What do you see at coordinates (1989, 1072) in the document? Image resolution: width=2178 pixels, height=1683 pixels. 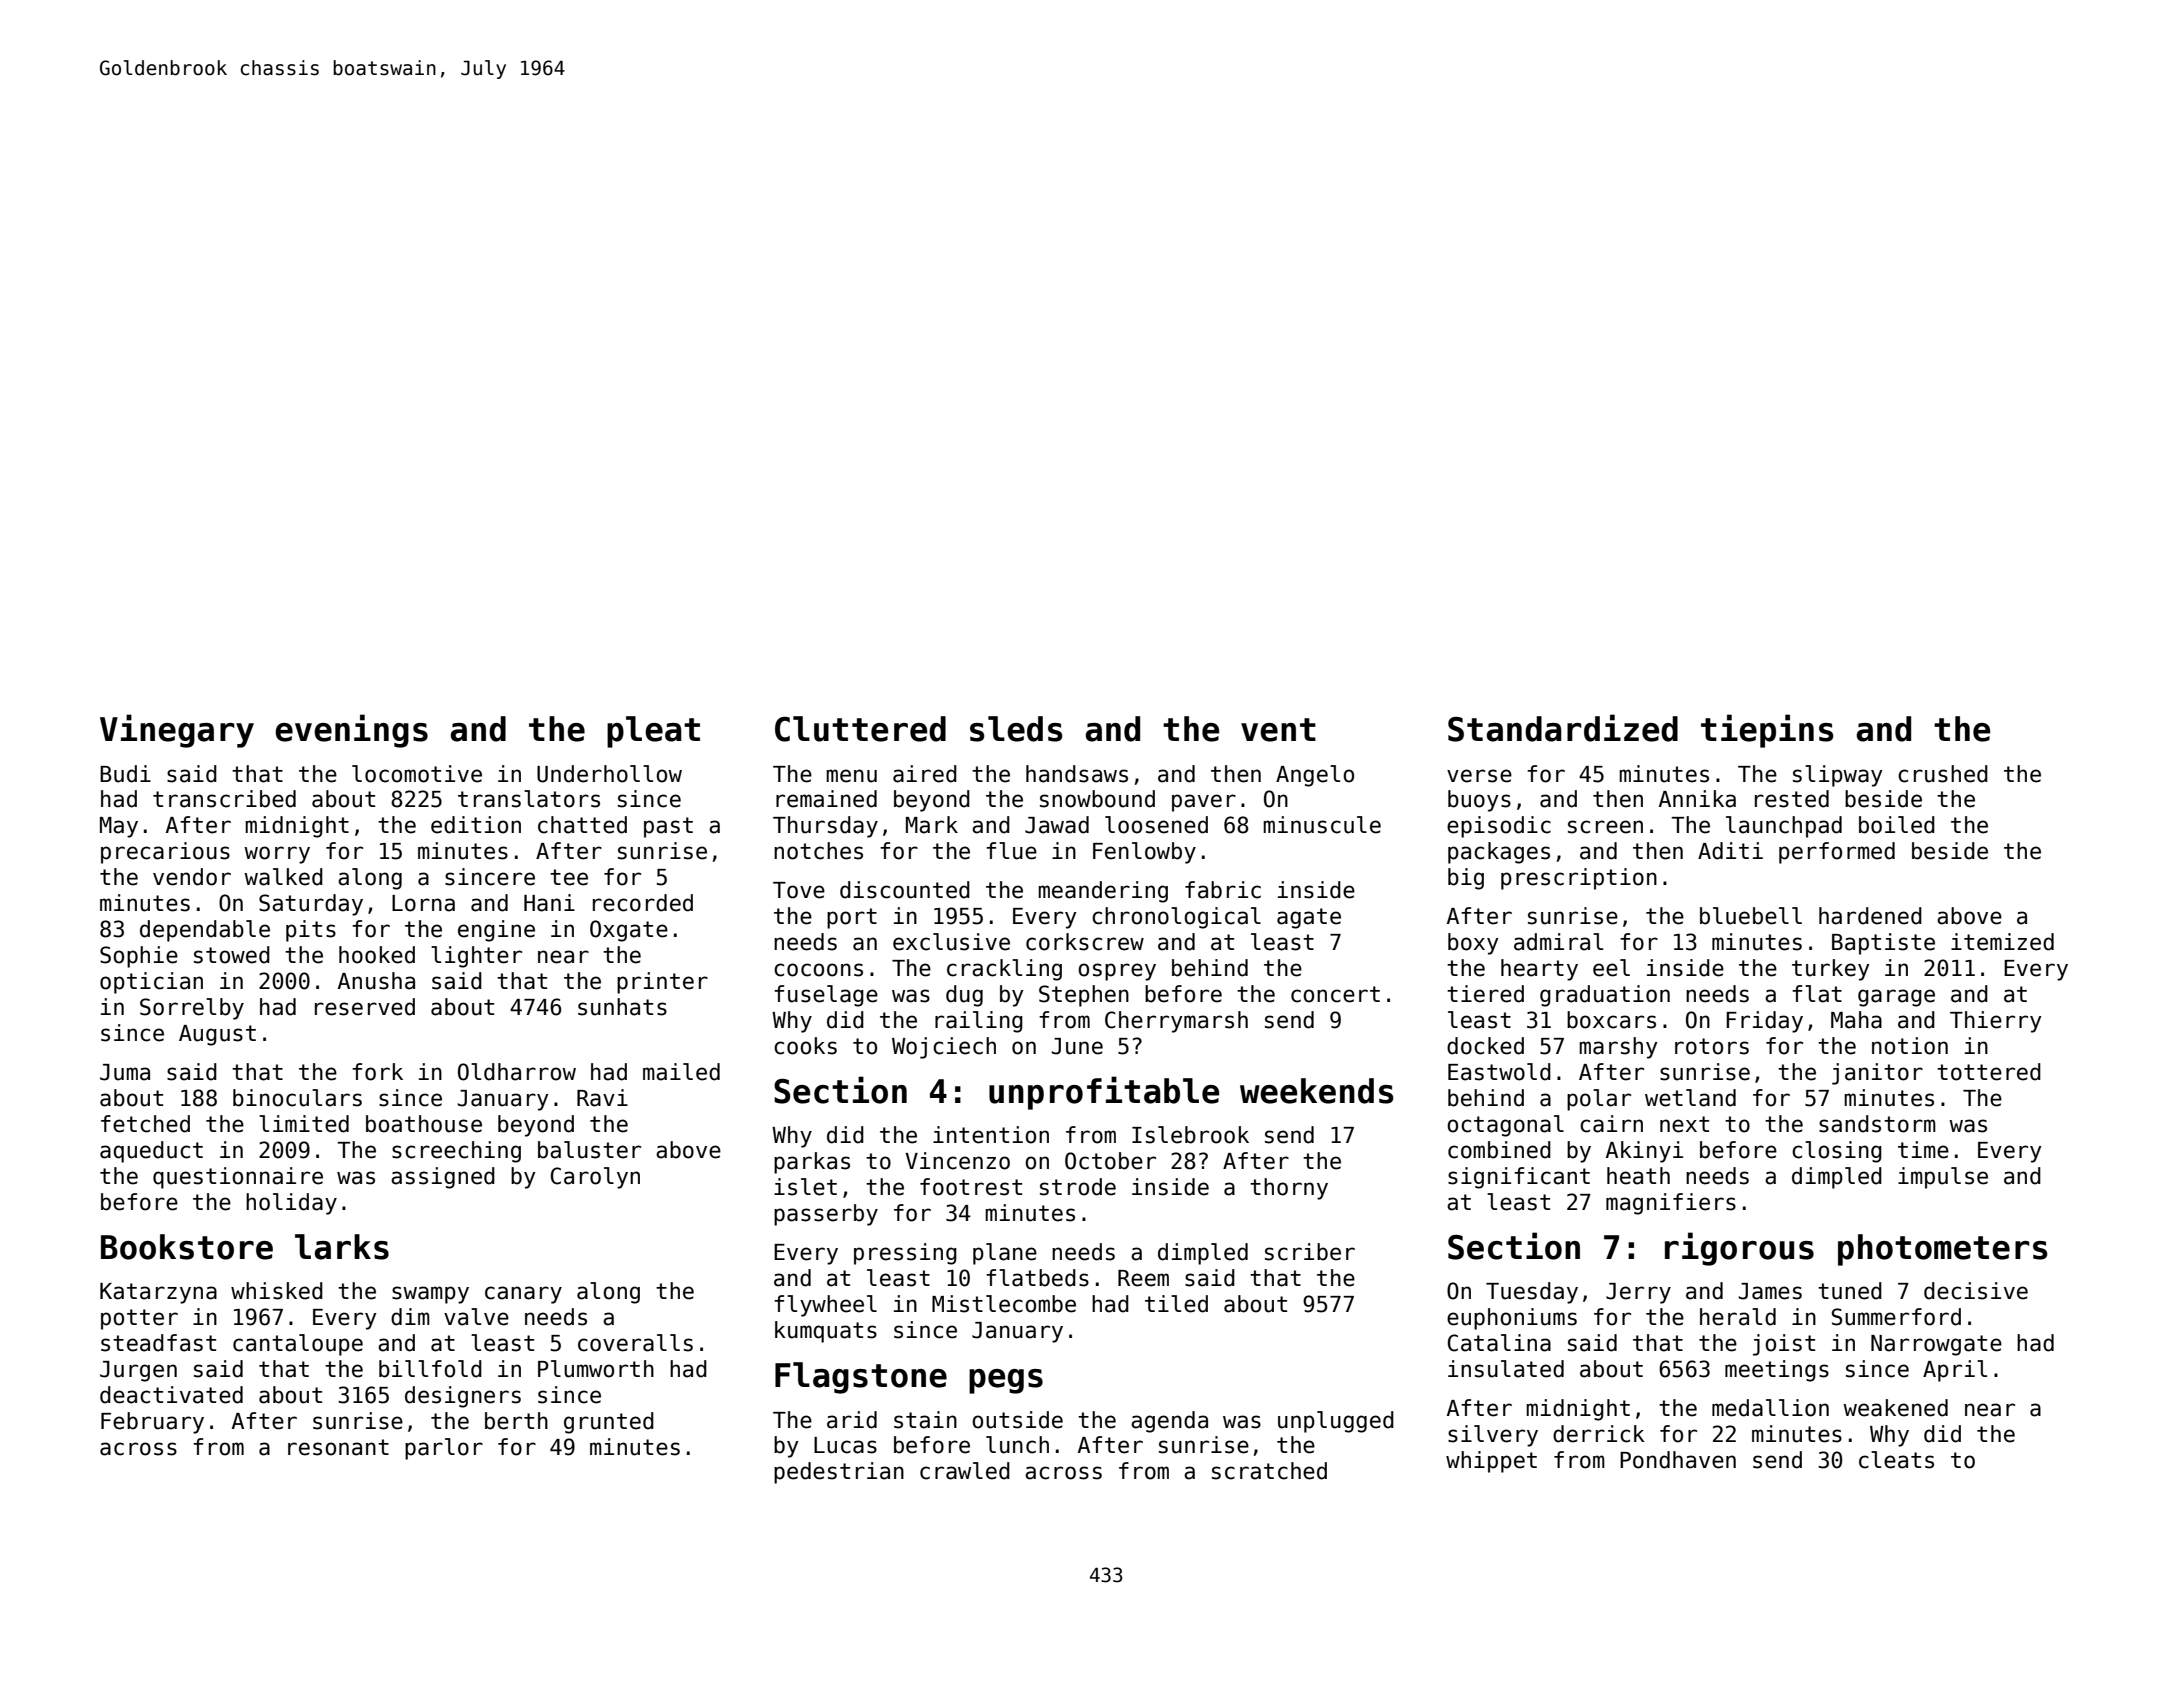 I see `tottered` at bounding box center [1989, 1072].
